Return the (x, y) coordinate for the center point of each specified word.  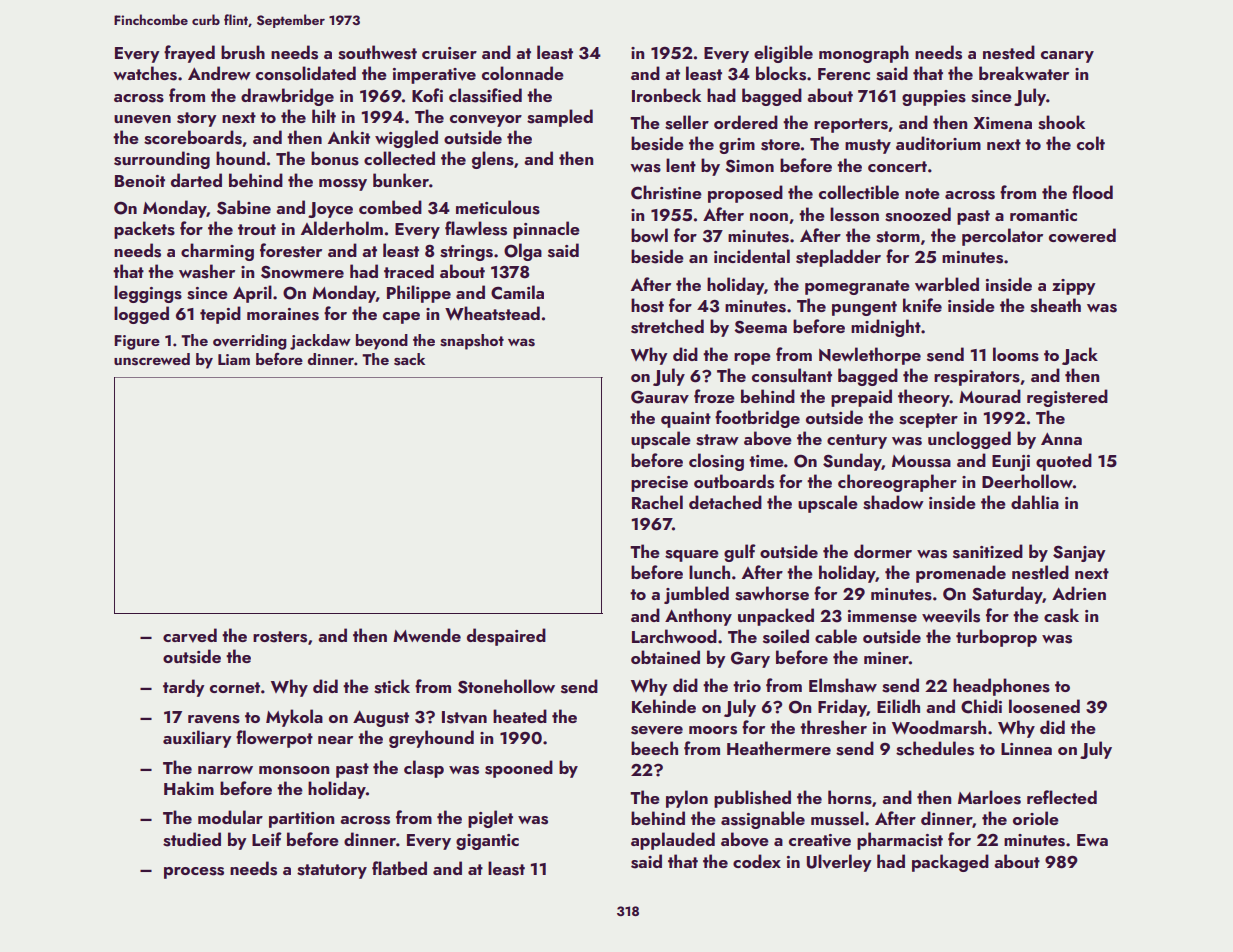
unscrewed (152, 359)
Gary (750, 659)
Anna (1061, 439)
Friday (842, 708)
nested (1009, 52)
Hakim (189, 788)
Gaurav (660, 397)
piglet (490, 819)
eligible (783, 54)
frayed (189, 54)
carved (190, 635)
